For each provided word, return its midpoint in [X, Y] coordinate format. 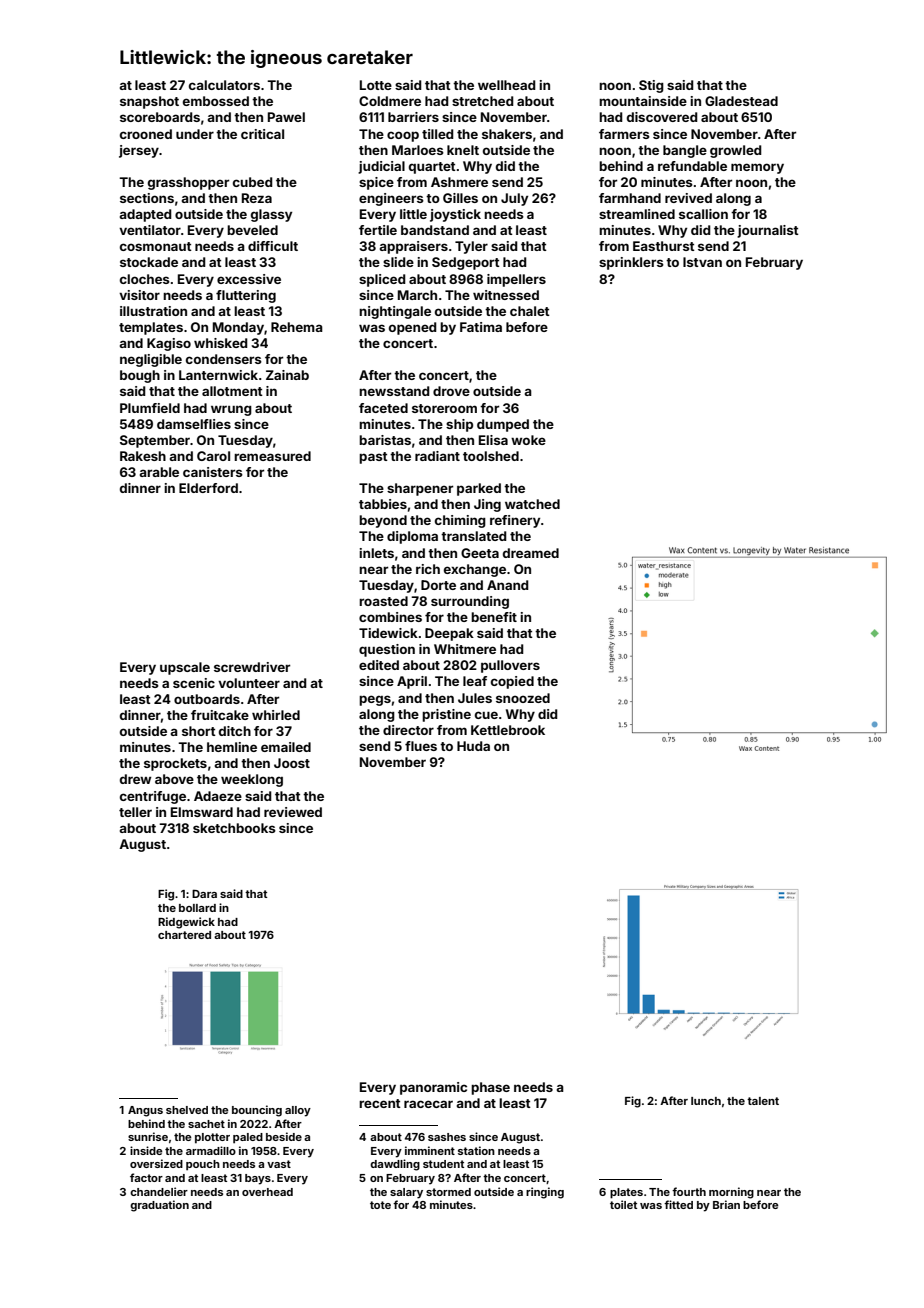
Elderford [208, 488]
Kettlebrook [508, 730]
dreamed [531, 553]
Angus [145, 1111]
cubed [253, 182]
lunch [706, 1101]
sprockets [175, 764]
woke [528, 440]
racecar [428, 1104]
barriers [413, 117]
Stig [651, 86]
